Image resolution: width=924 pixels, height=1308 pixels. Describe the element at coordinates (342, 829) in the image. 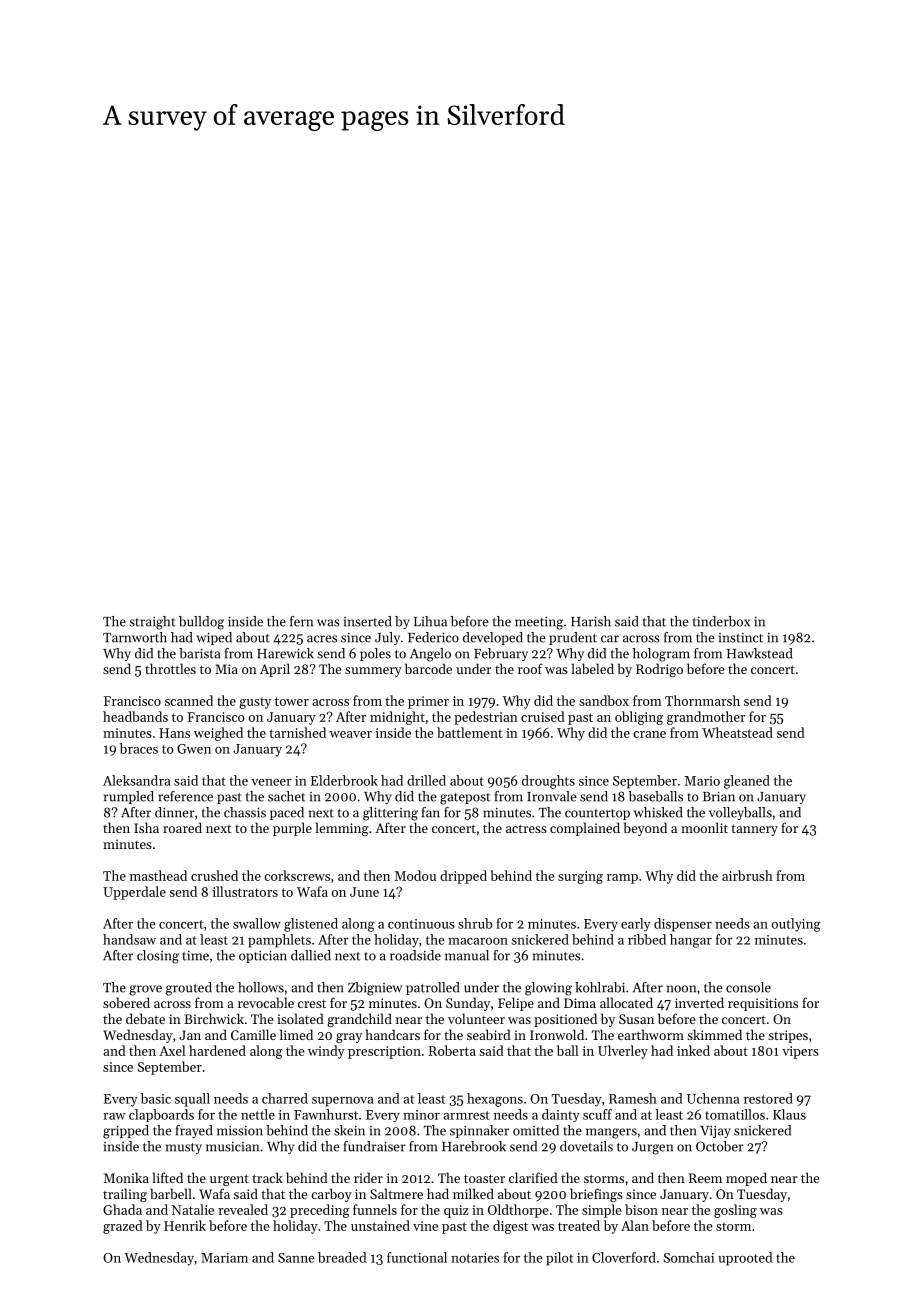

I see `lemming` at that location.
